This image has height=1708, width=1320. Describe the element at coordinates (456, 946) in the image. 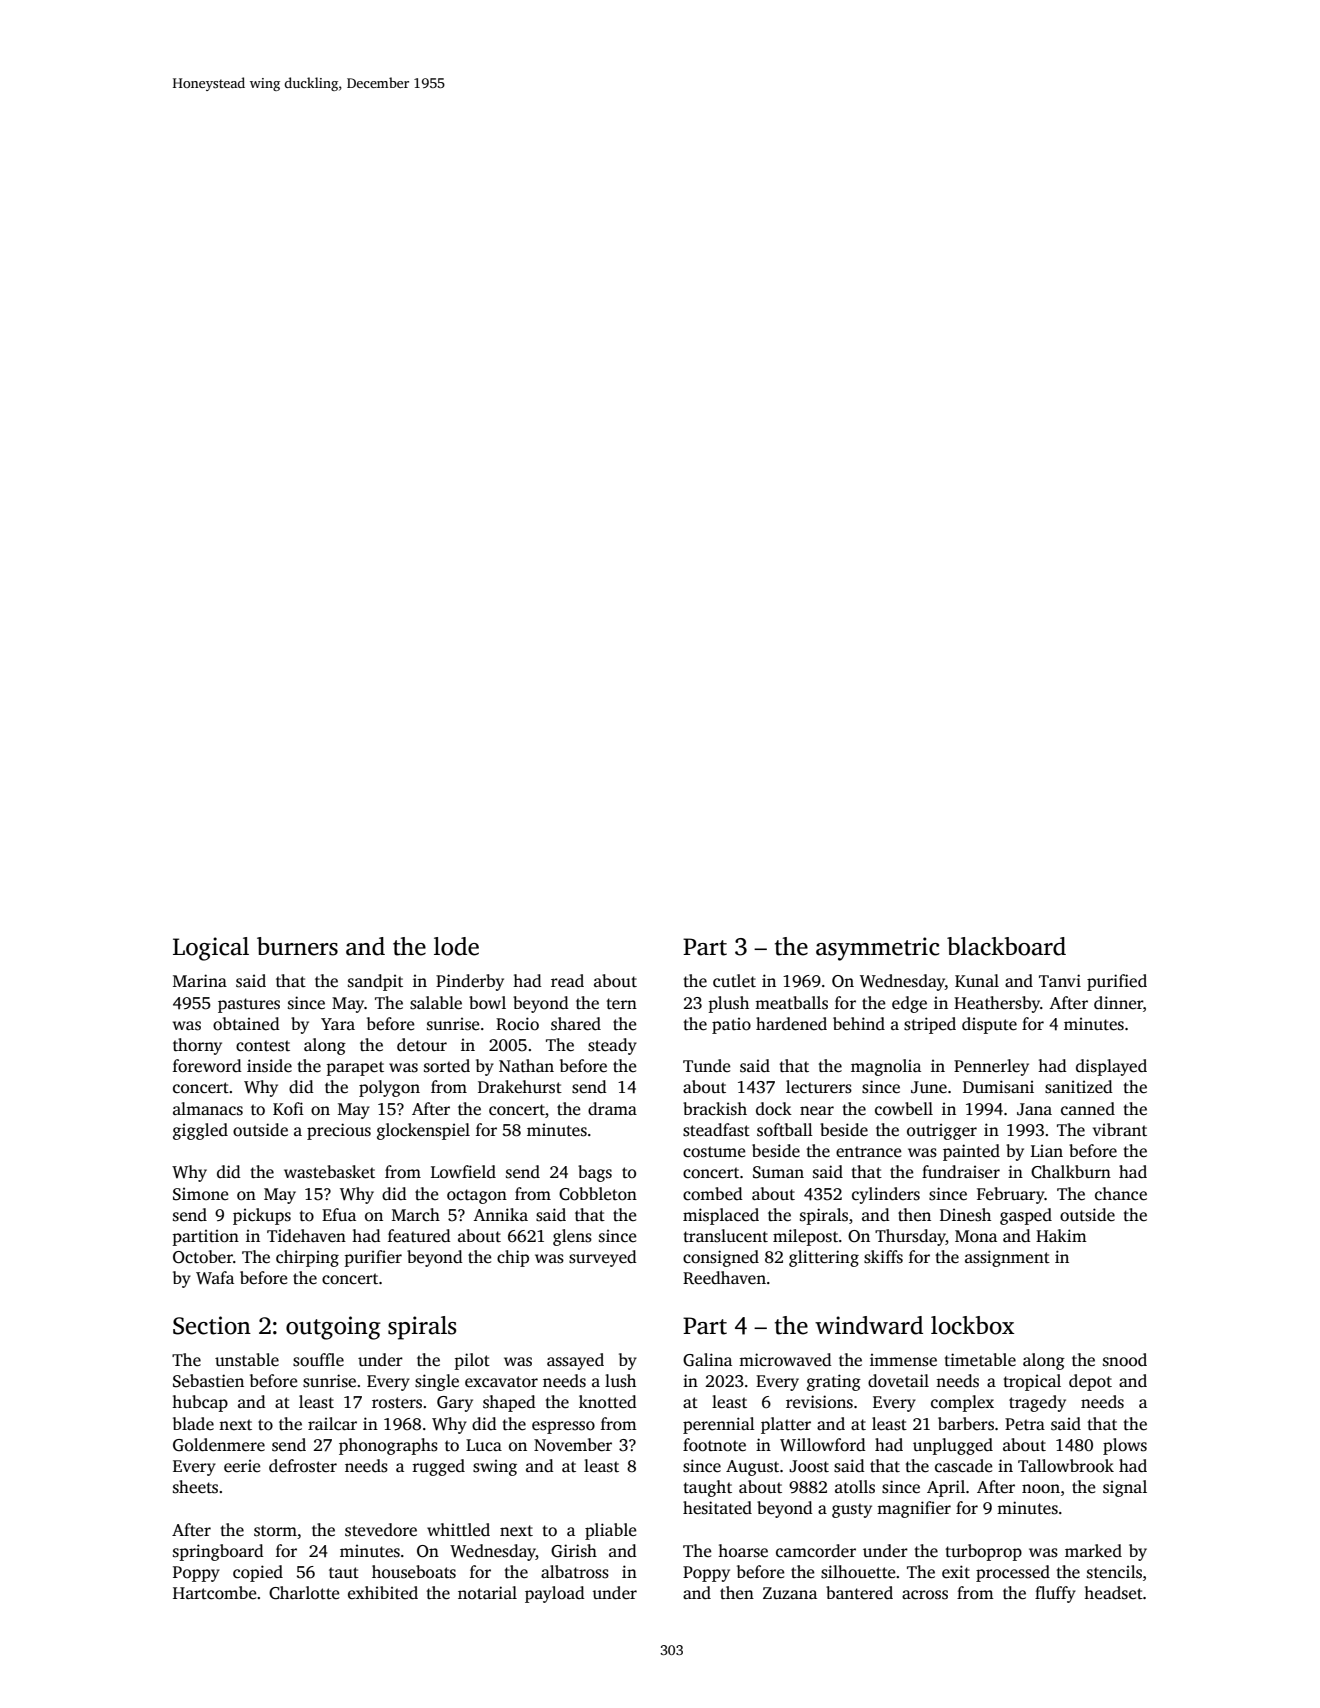

I see `lode` at that location.
